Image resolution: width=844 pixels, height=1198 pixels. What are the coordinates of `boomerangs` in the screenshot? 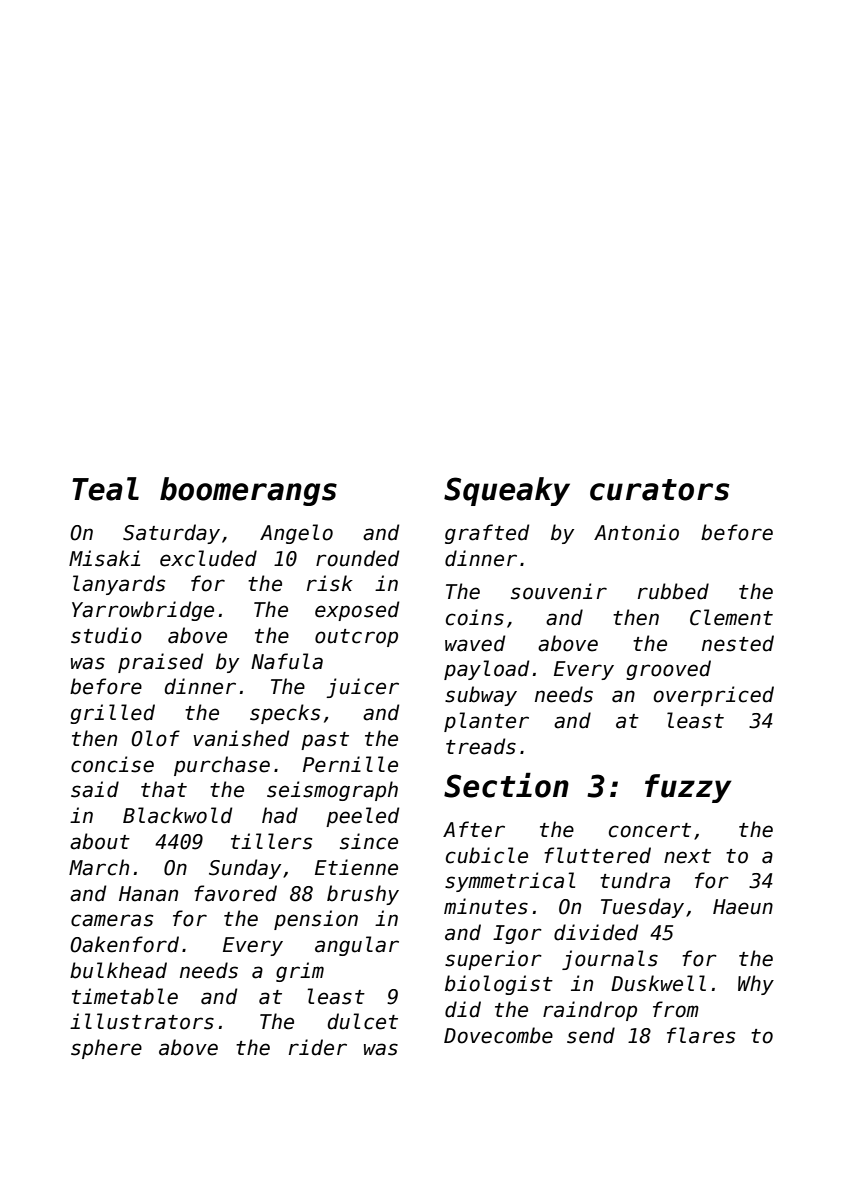 It's located at (248, 491).
